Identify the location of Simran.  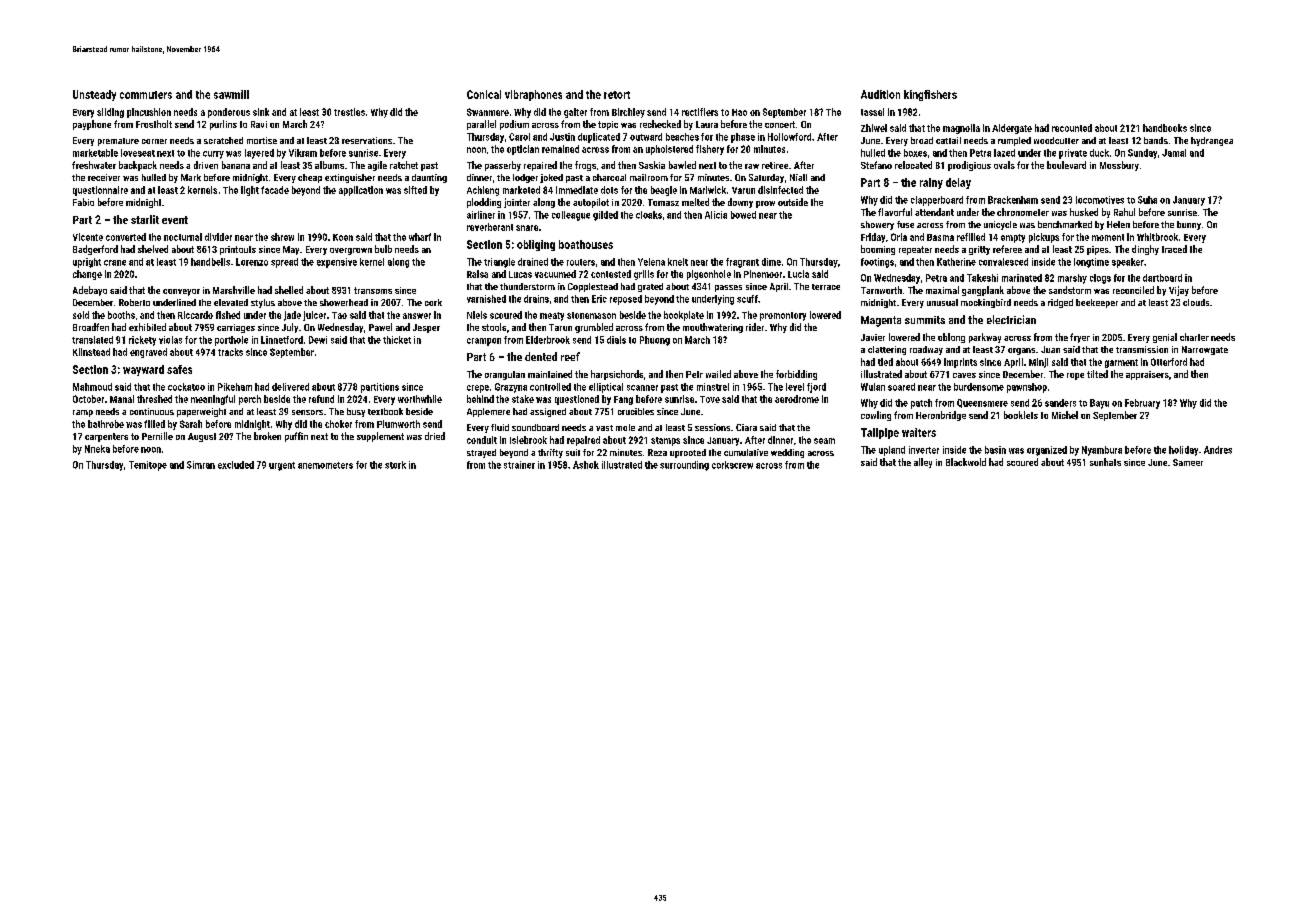
(201, 465).
